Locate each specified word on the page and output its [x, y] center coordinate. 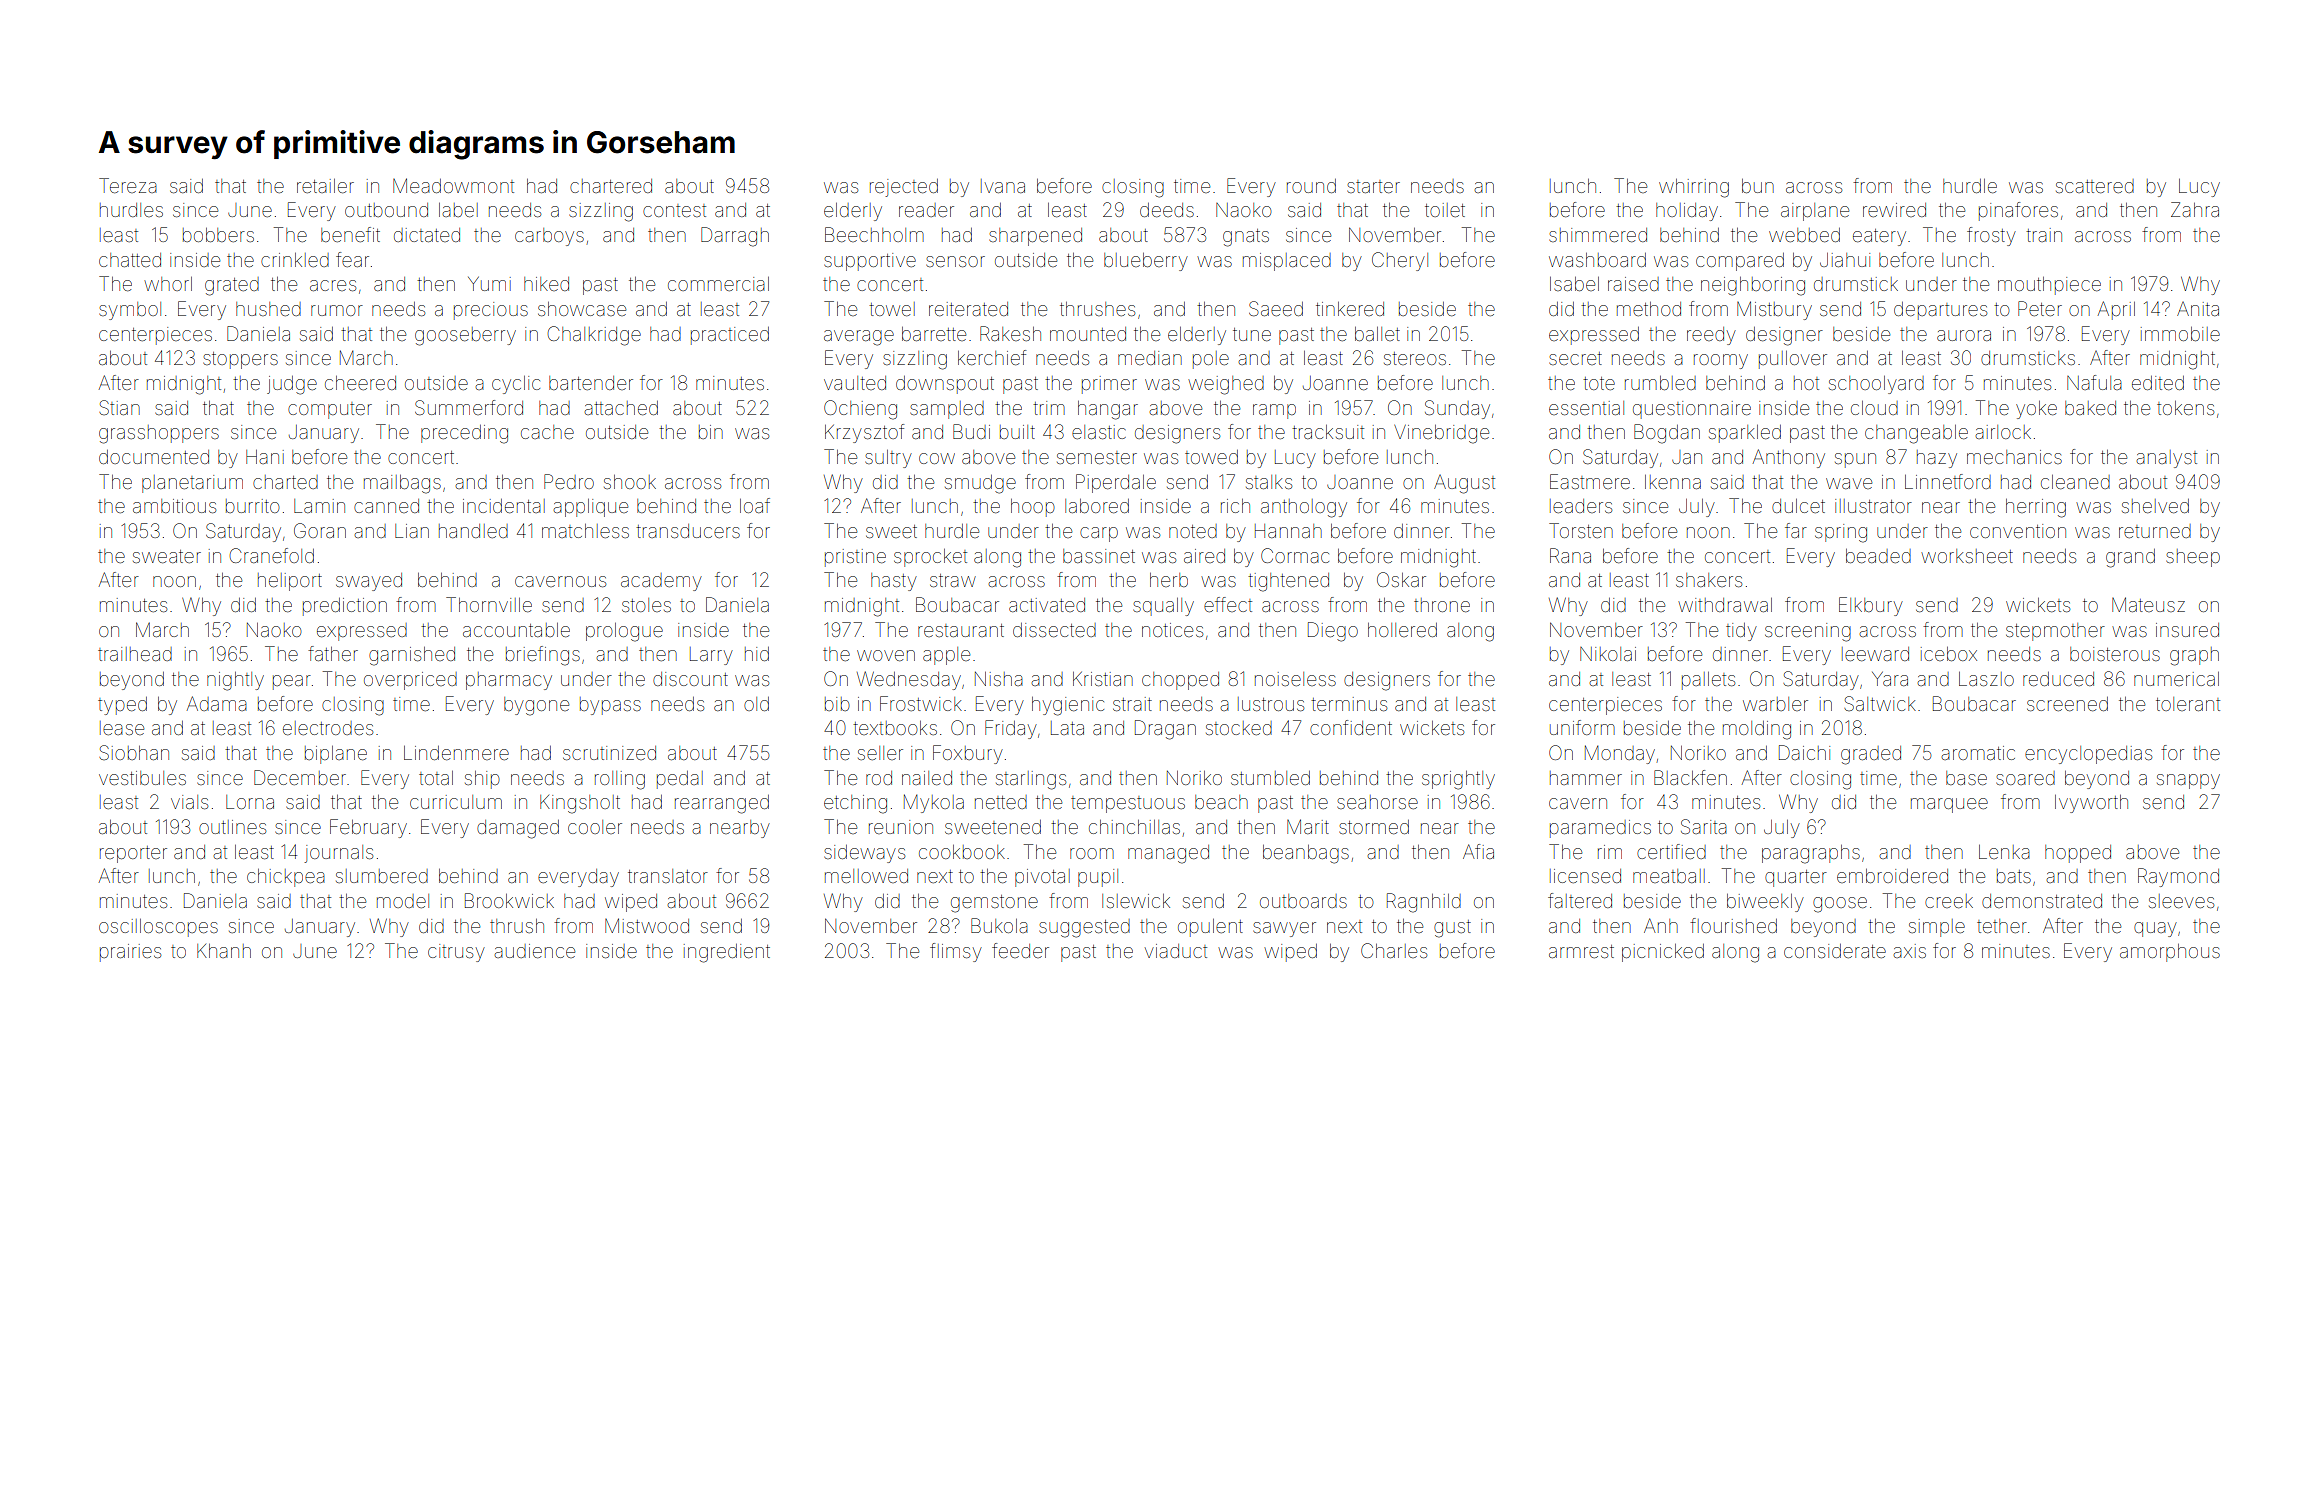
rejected [904, 188]
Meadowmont [453, 185]
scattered [2095, 186]
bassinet [1099, 556]
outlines [232, 827]
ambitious [174, 506]
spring [1841, 533]
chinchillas [1134, 827]
